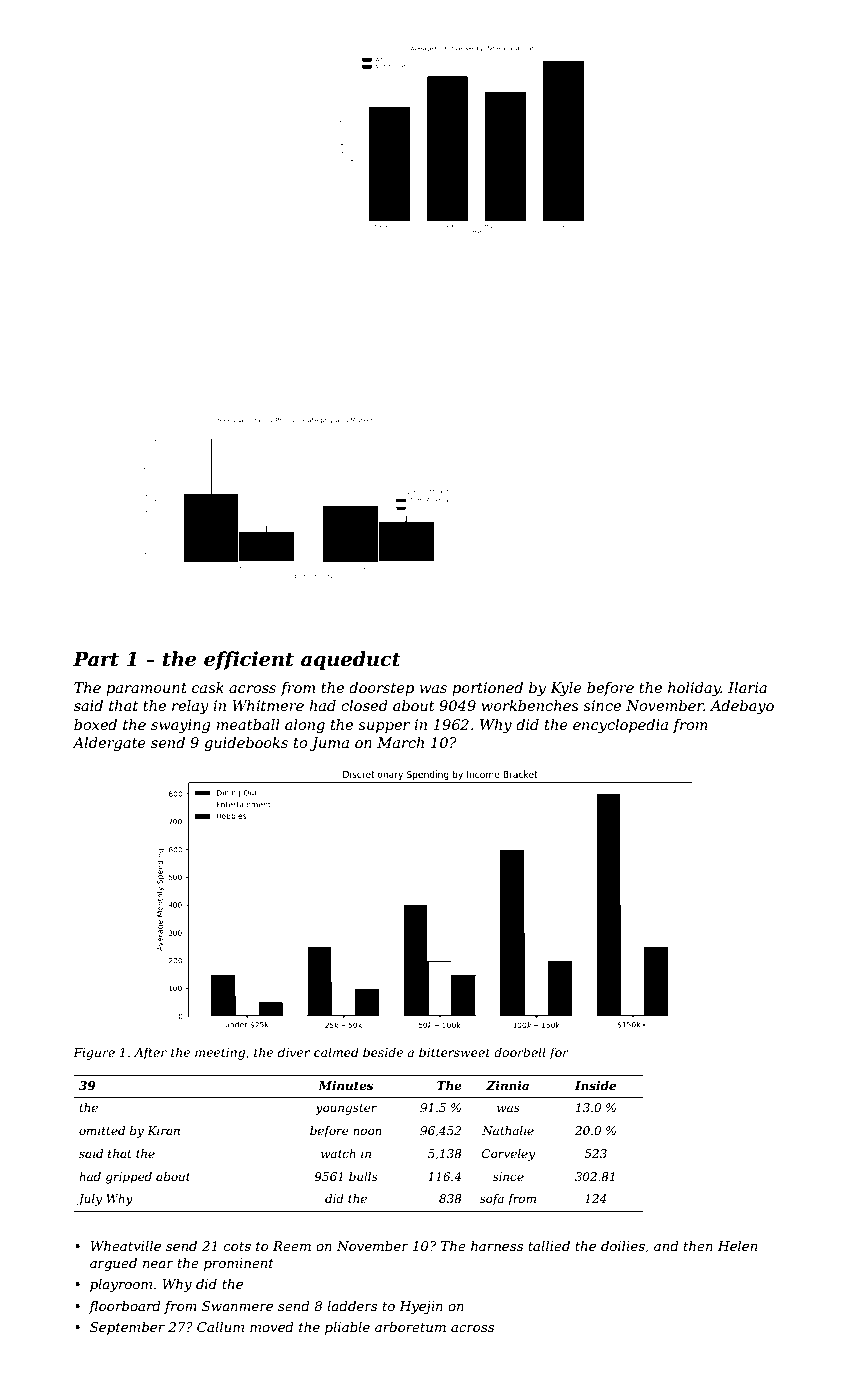 Image resolution: width=849 pixels, height=1400 pixels. What do you see at coordinates (150, 1053) in the document?
I see `After` at bounding box center [150, 1053].
